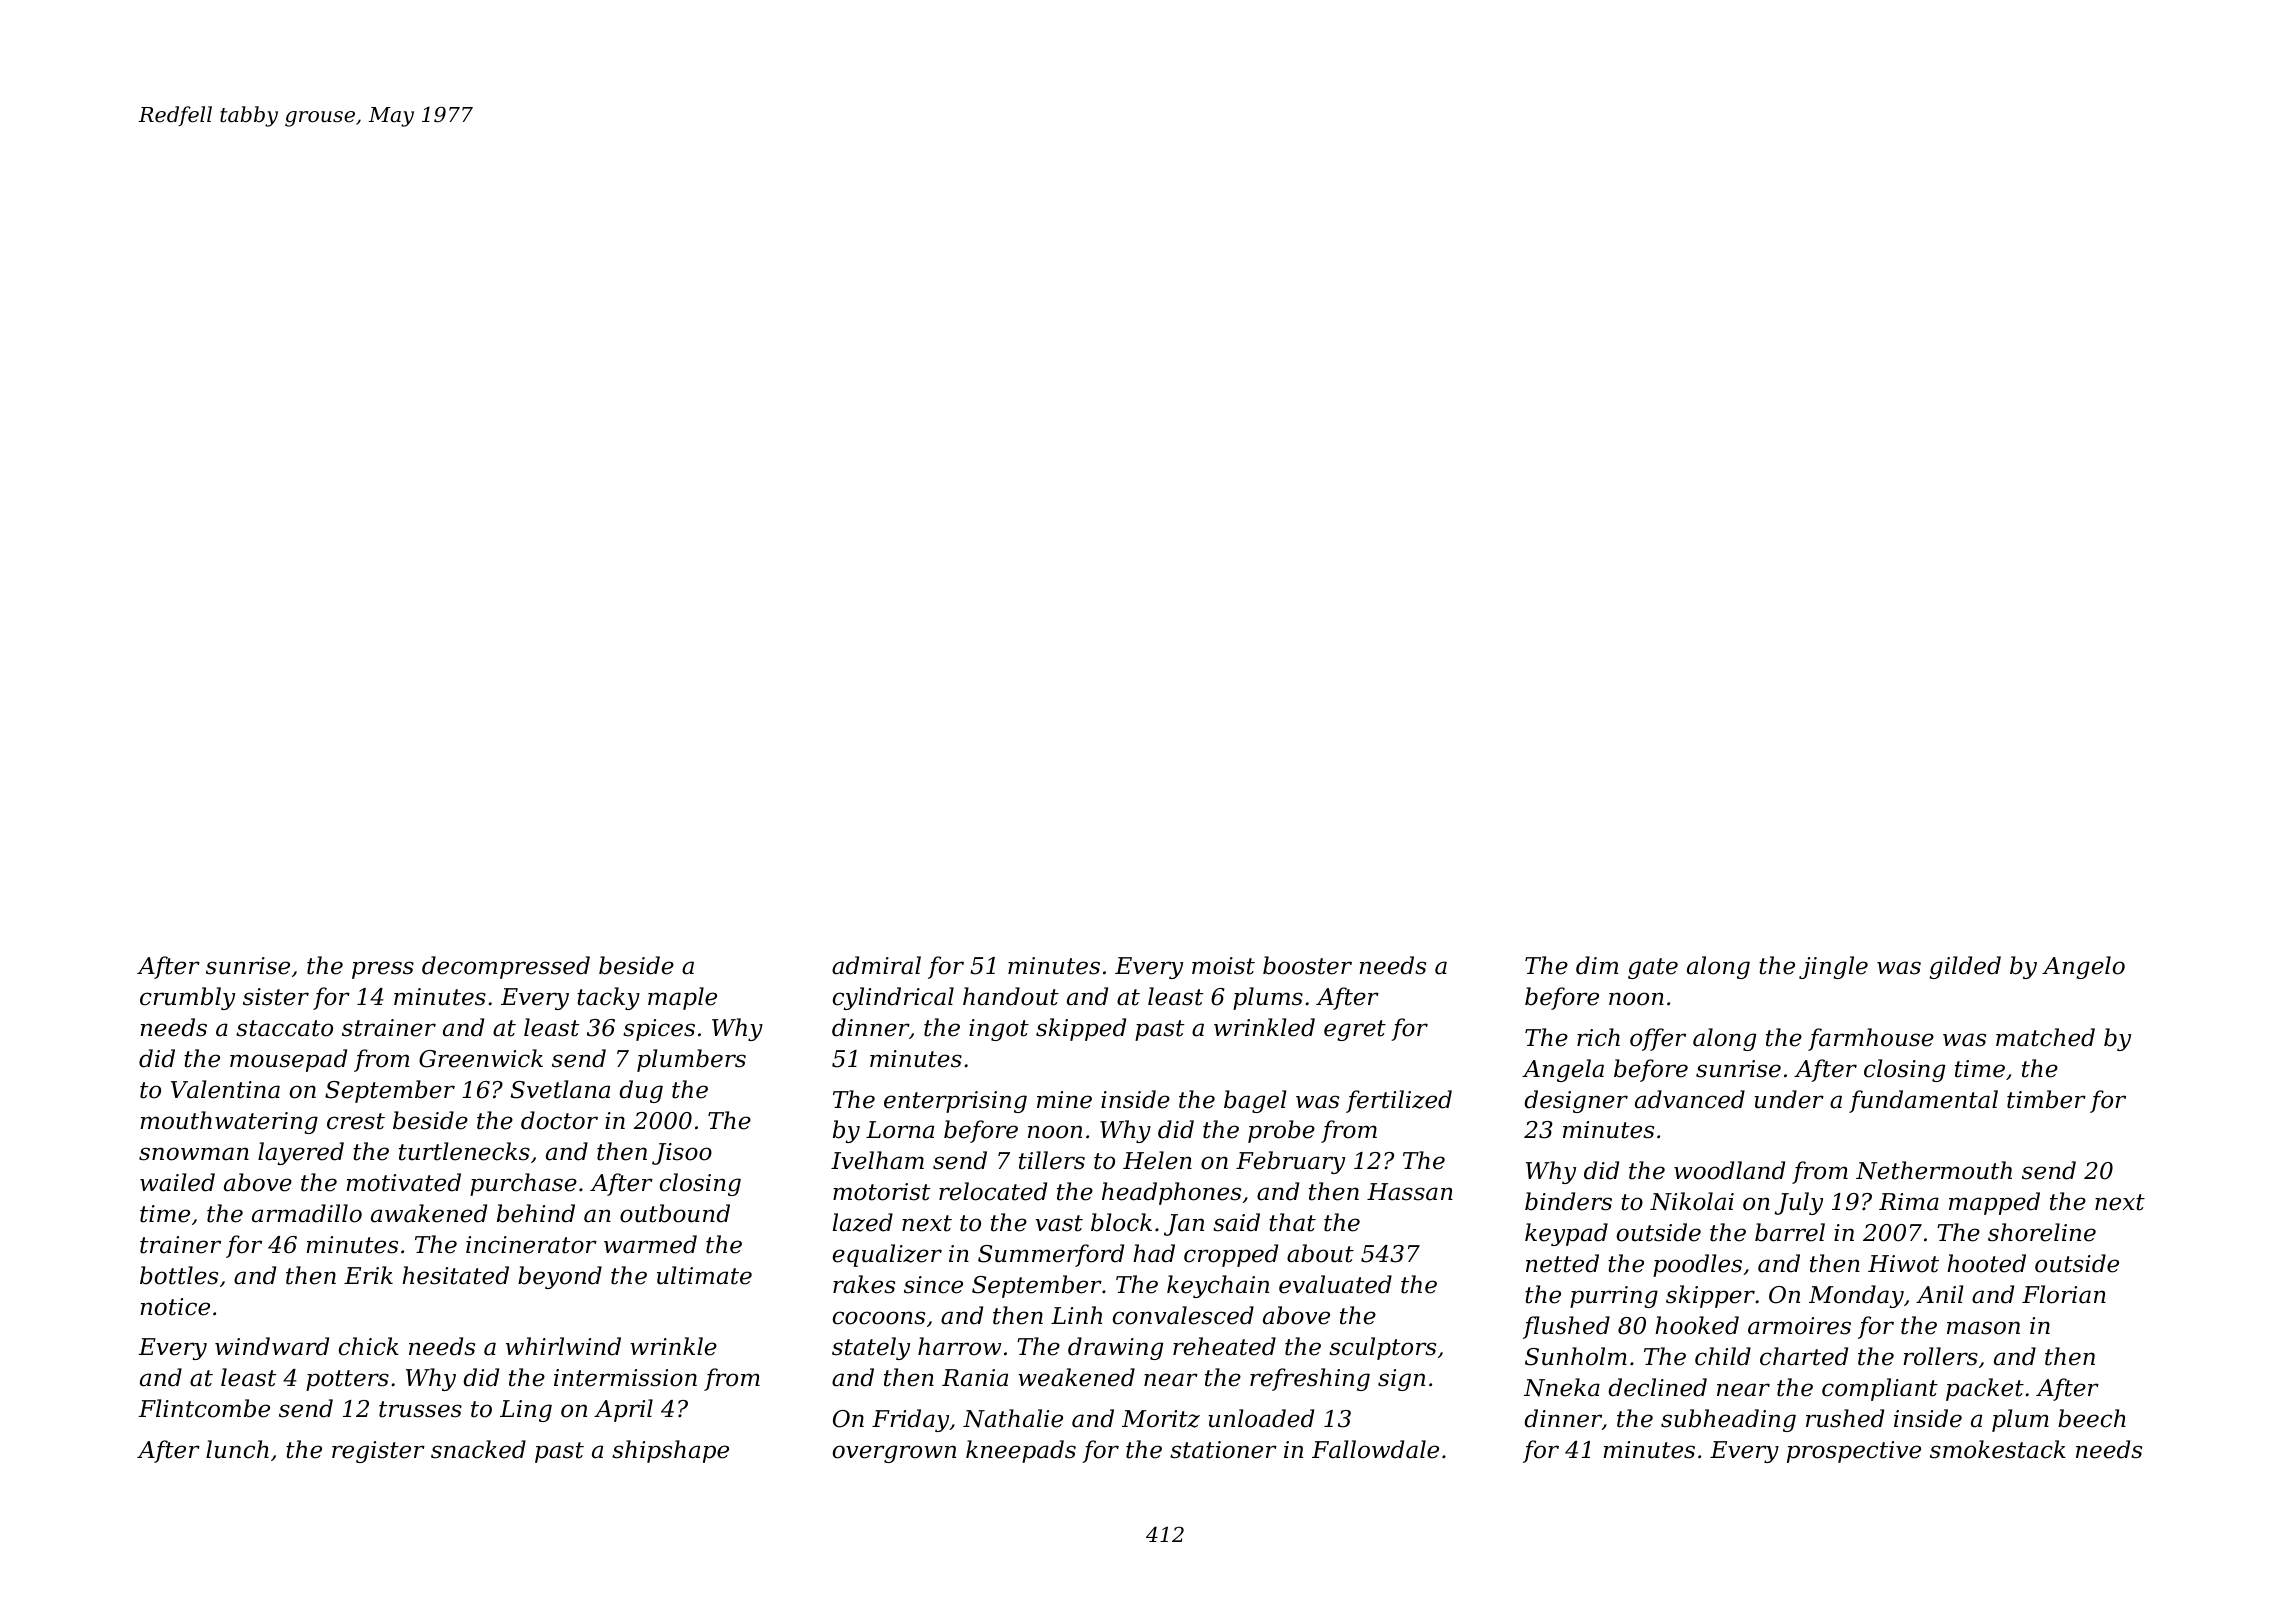 Image resolution: width=2292 pixels, height=1620 pixels. Describe the element at coordinates (1790, 1232) in the page. I see `barrel` at that location.
